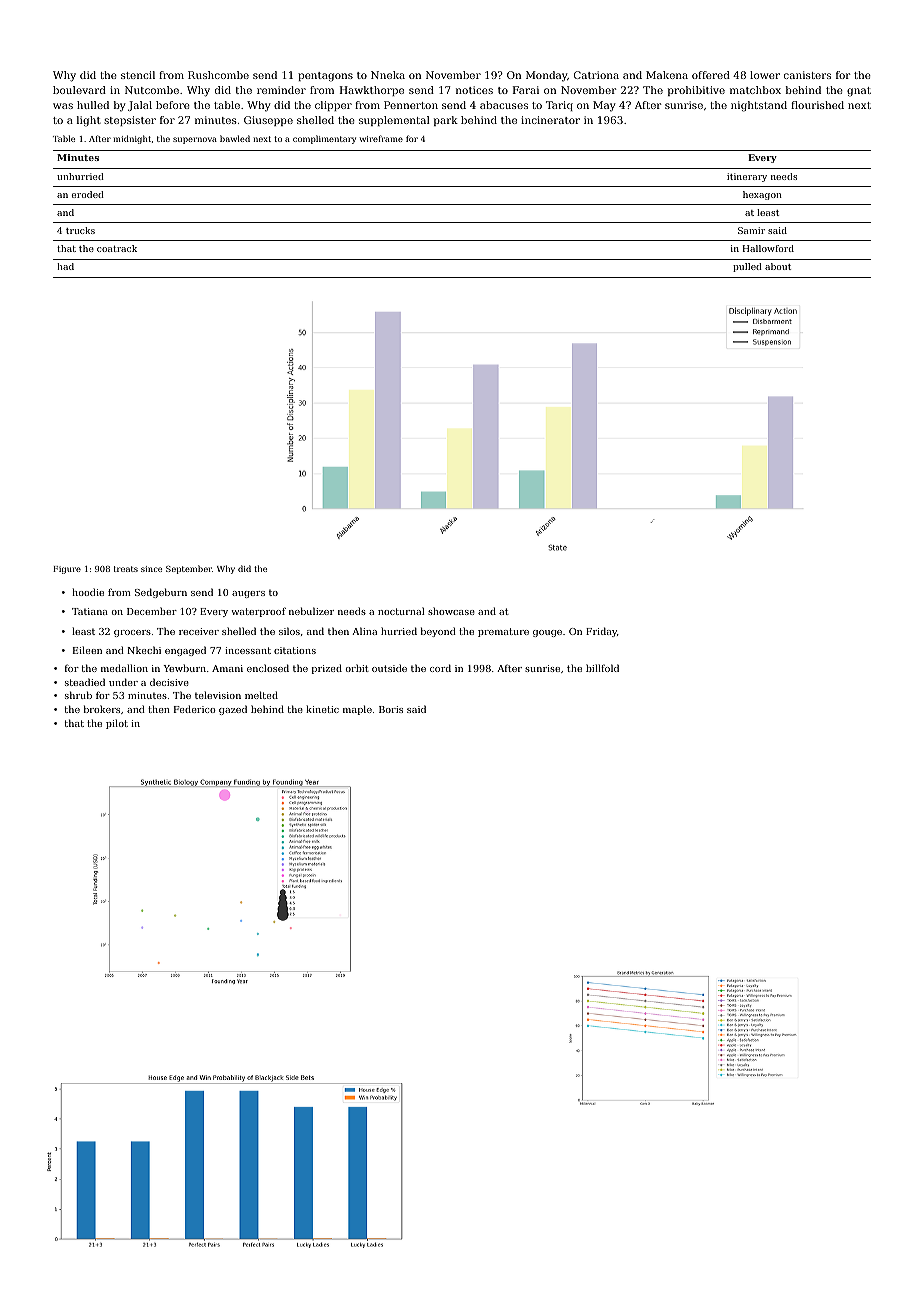 The width and height of the page is (924, 1308). I want to click on bawled, so click(235, 138).
